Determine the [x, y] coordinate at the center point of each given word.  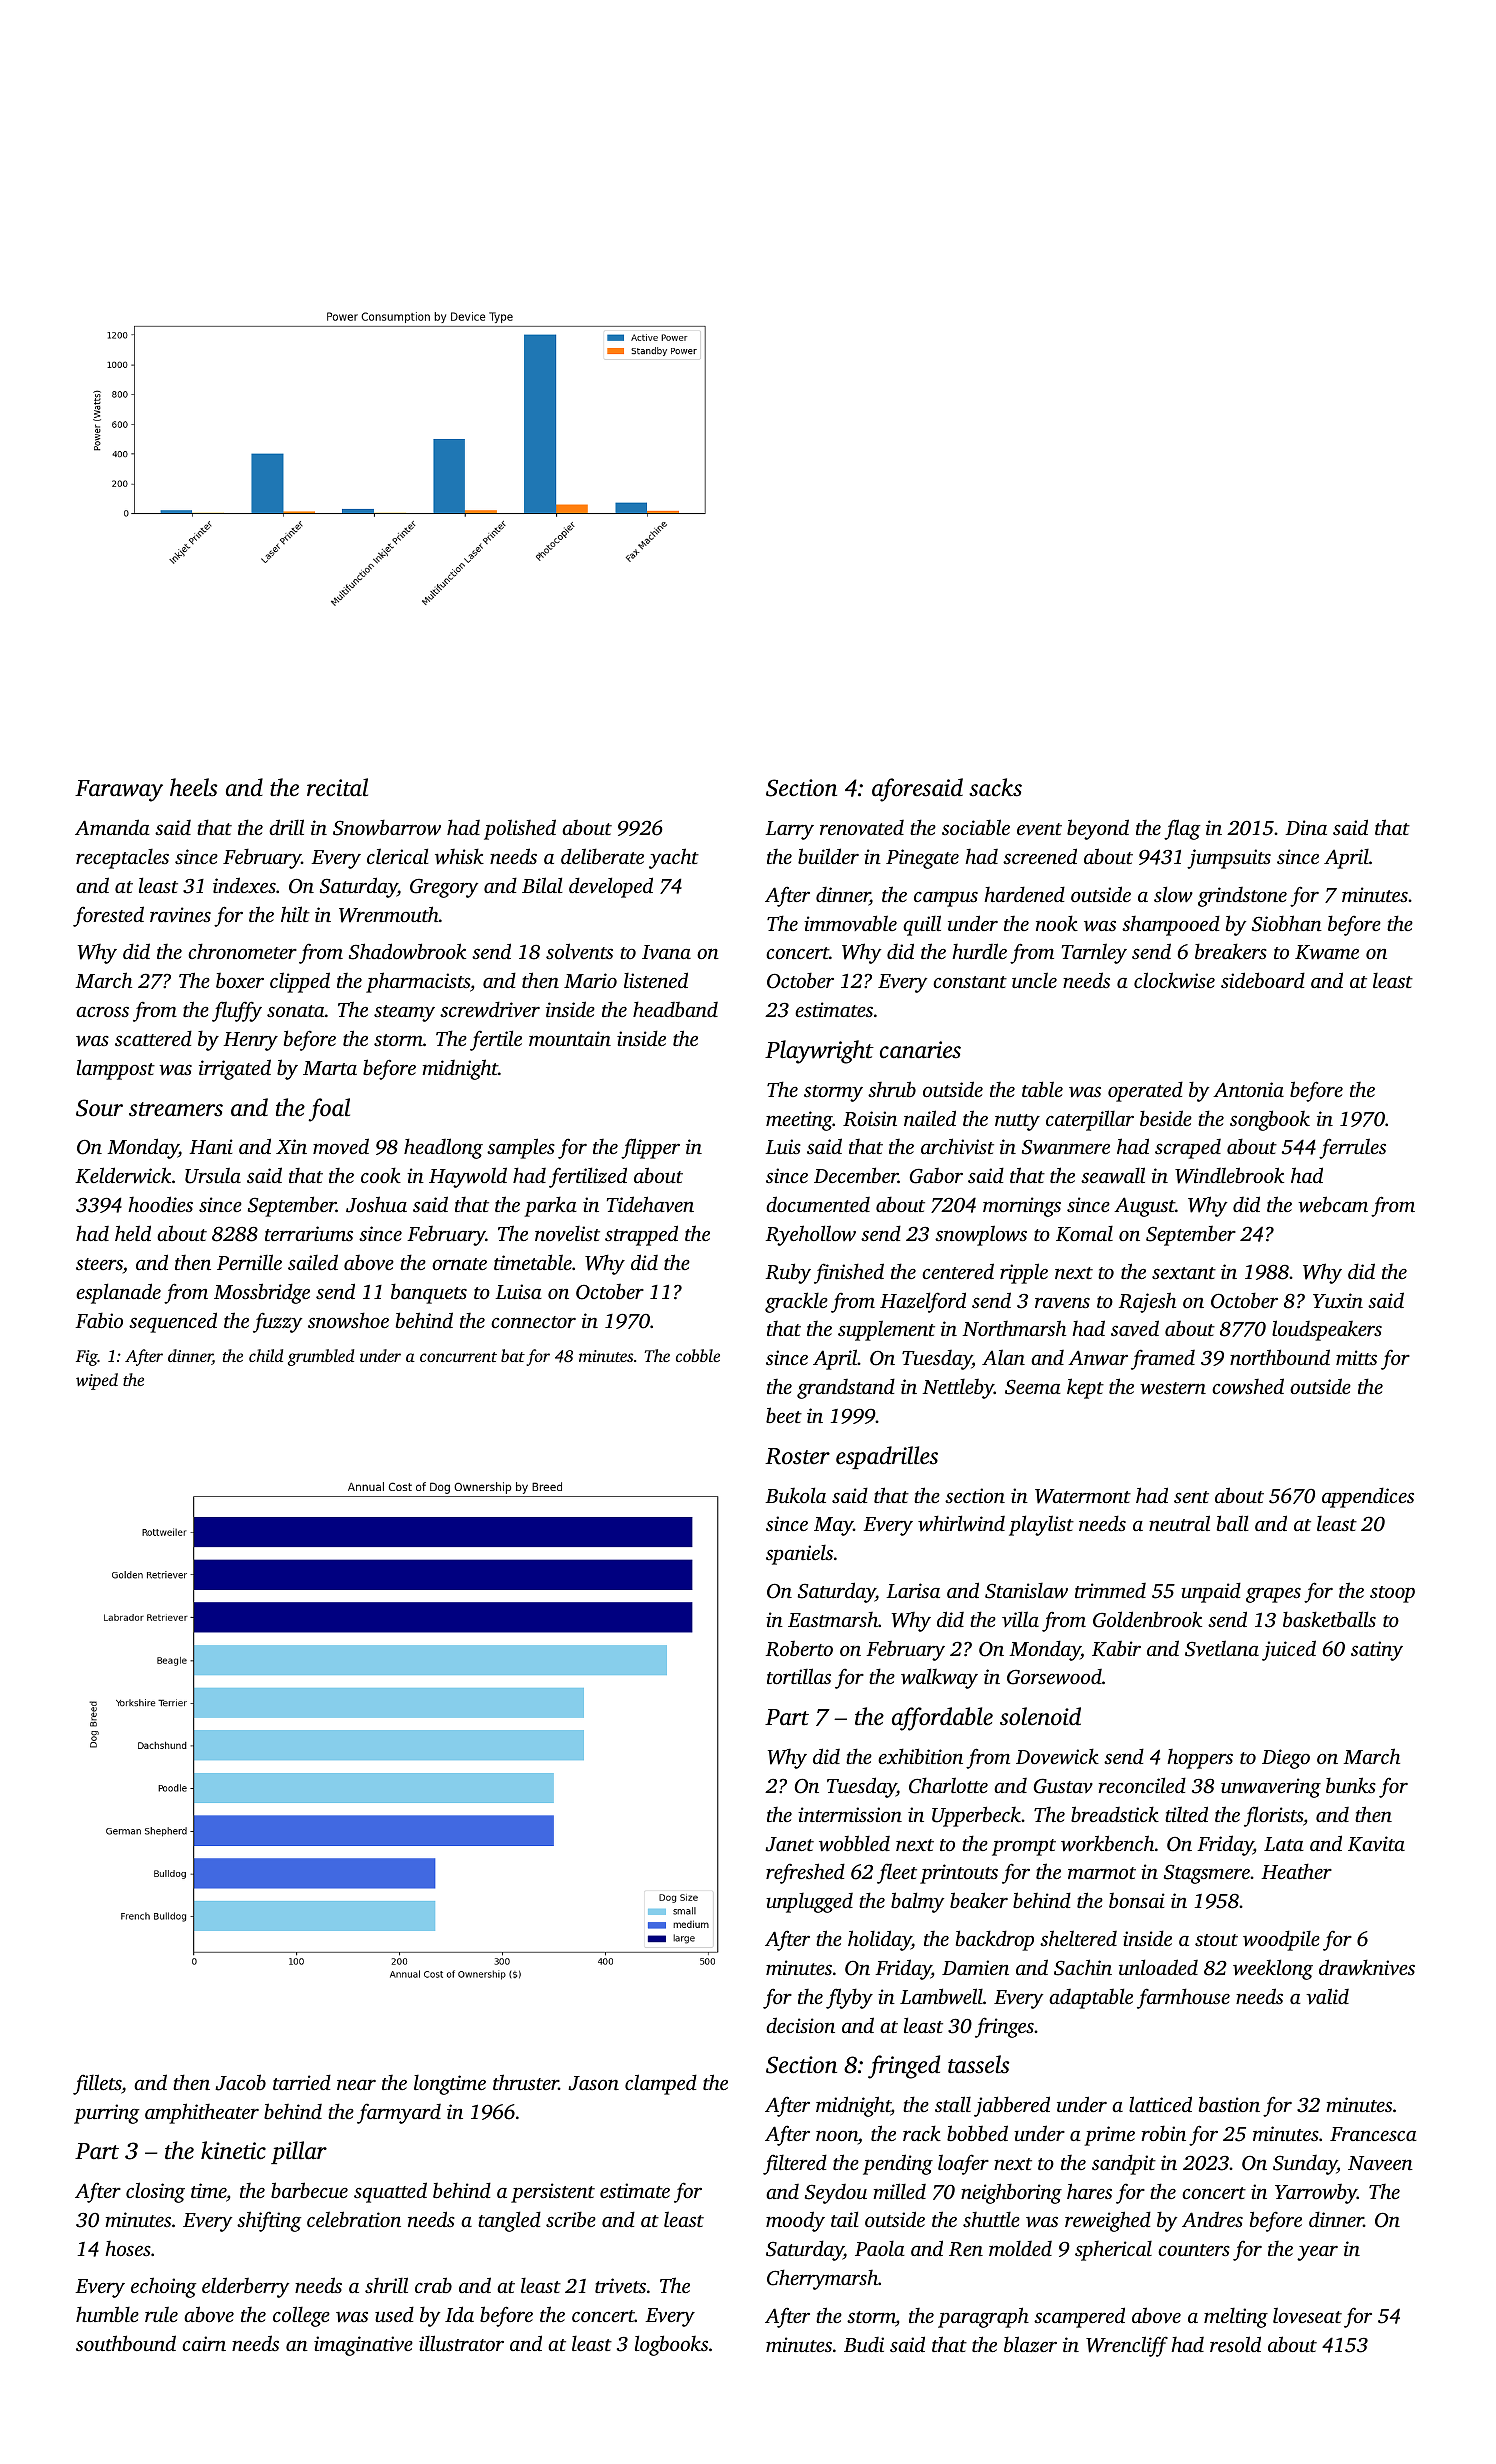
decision [800, 2025]
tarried [302, 2082]
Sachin [1083, 1967]
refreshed [805, 1873]
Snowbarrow [387, 827]
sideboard [1263, 980]
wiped [97, 1381]
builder [828, 856]
